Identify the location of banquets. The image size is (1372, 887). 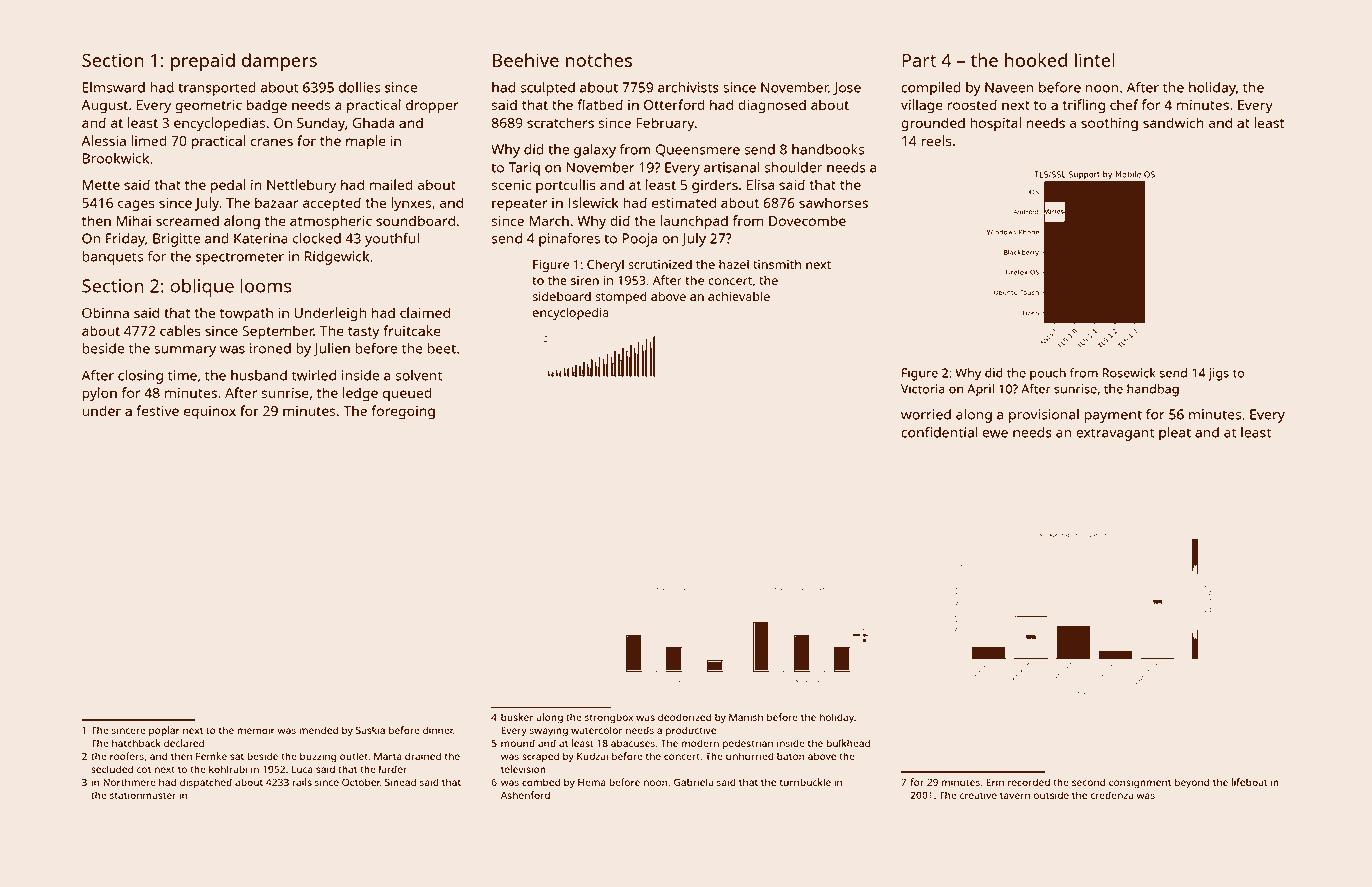
(112, 258).
